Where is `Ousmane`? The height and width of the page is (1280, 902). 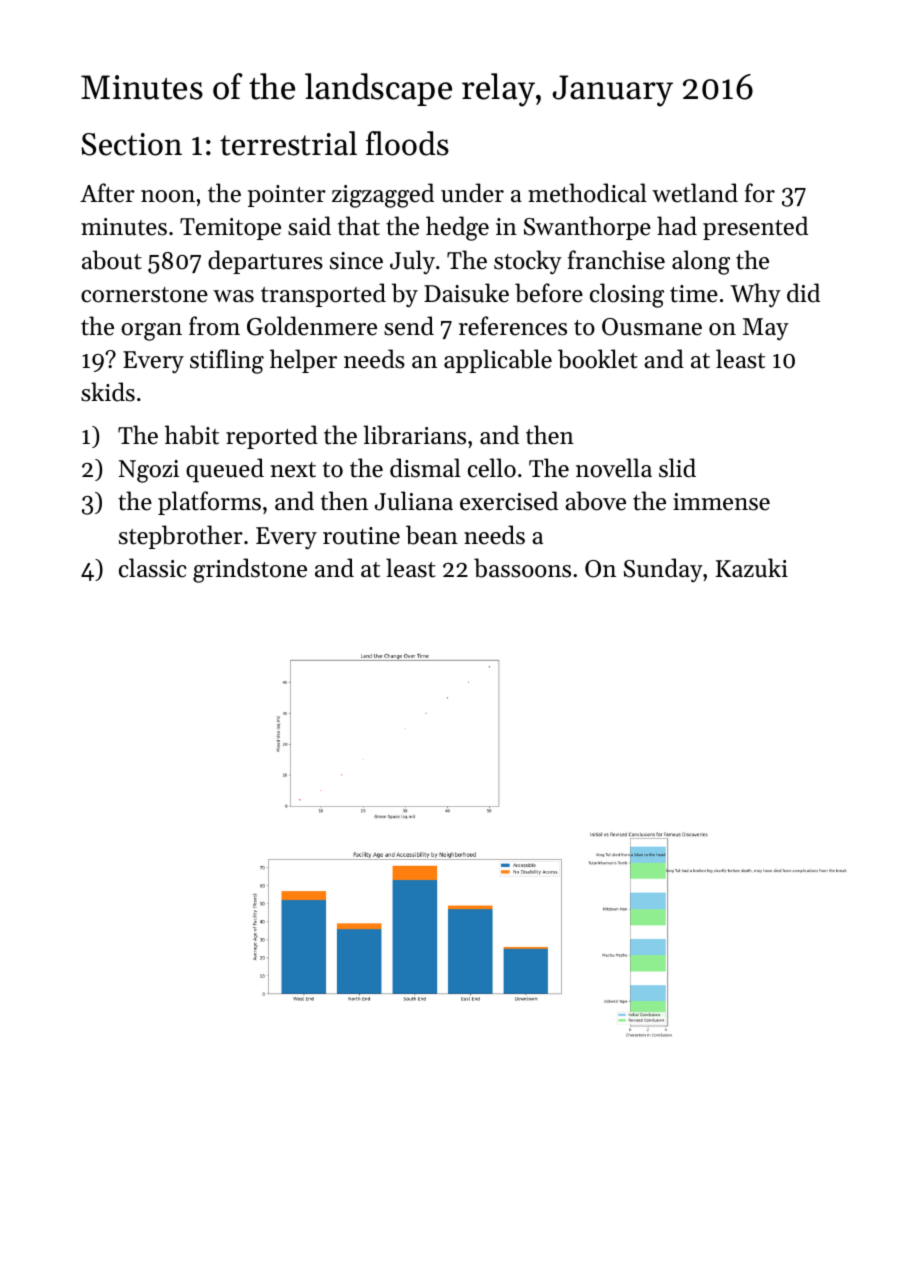
Ousmane is located at coordinates (652, 327).
